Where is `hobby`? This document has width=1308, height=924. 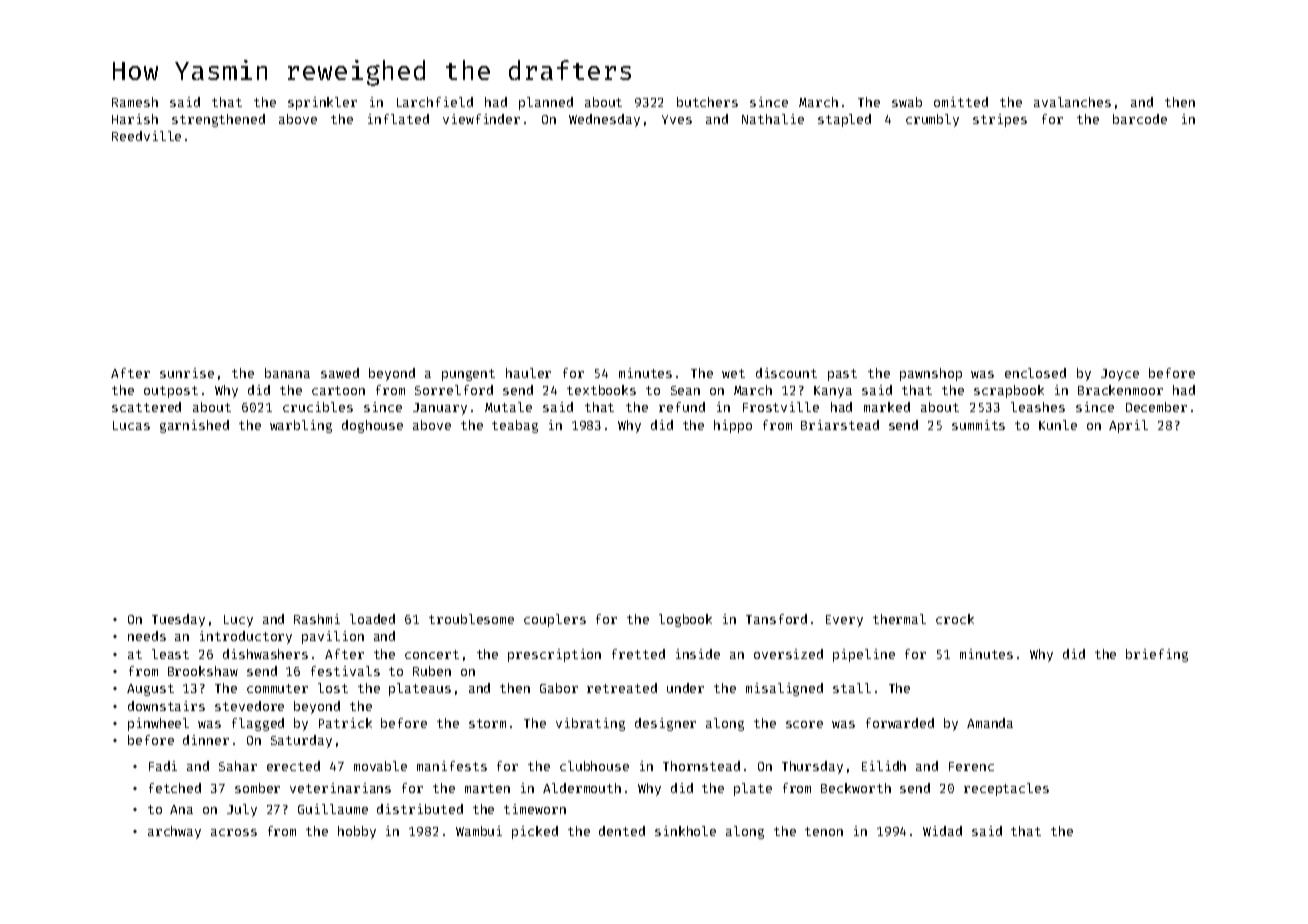 hobby is located at coordinates (357, 832).
